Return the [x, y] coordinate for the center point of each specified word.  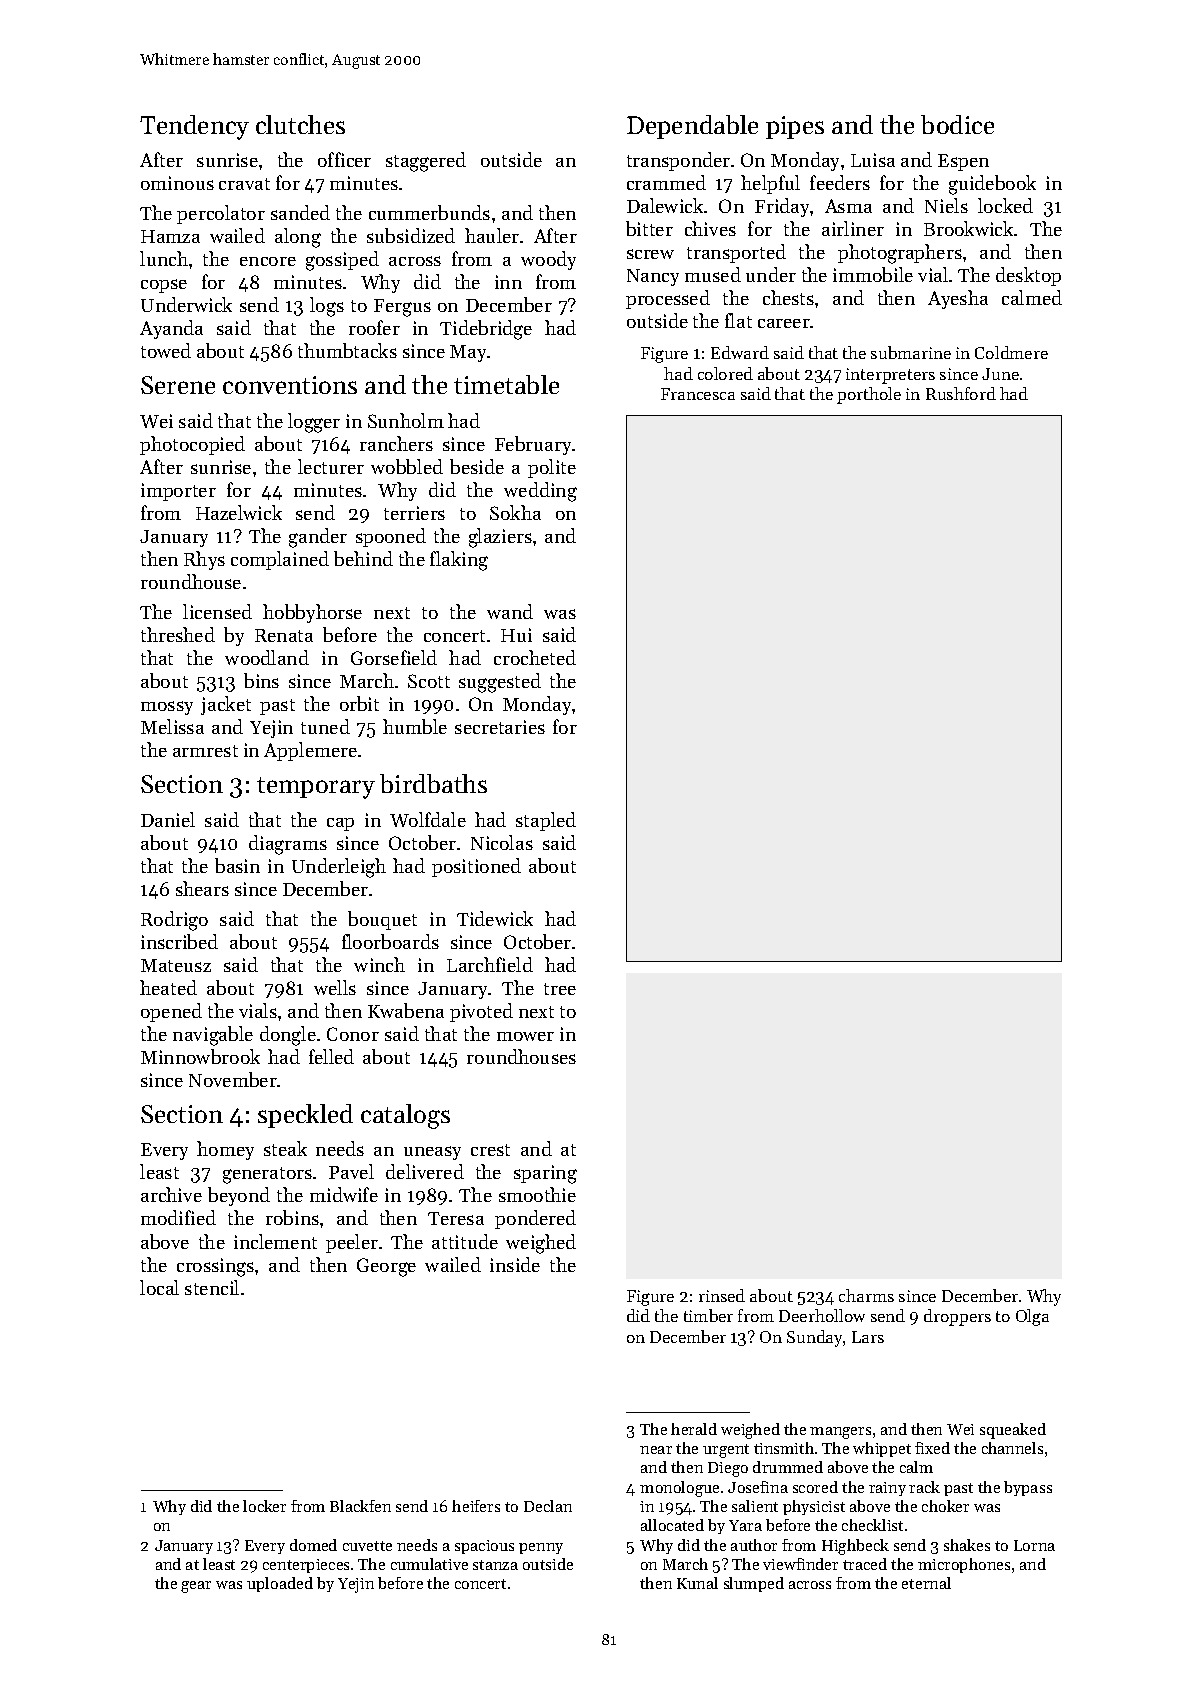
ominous [177, 183]
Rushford [961, 393]
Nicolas [502, 842]
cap [340, 824]
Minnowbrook [200, 1056]
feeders [840, 182]
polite [552, 468]
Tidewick [495, 918]
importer [178, 492]
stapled [546, 821]
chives [710, 228]
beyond [239, 1196]
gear [196, 1587]
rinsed [722, 1295]
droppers [957, 1317]
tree [560, 989]
